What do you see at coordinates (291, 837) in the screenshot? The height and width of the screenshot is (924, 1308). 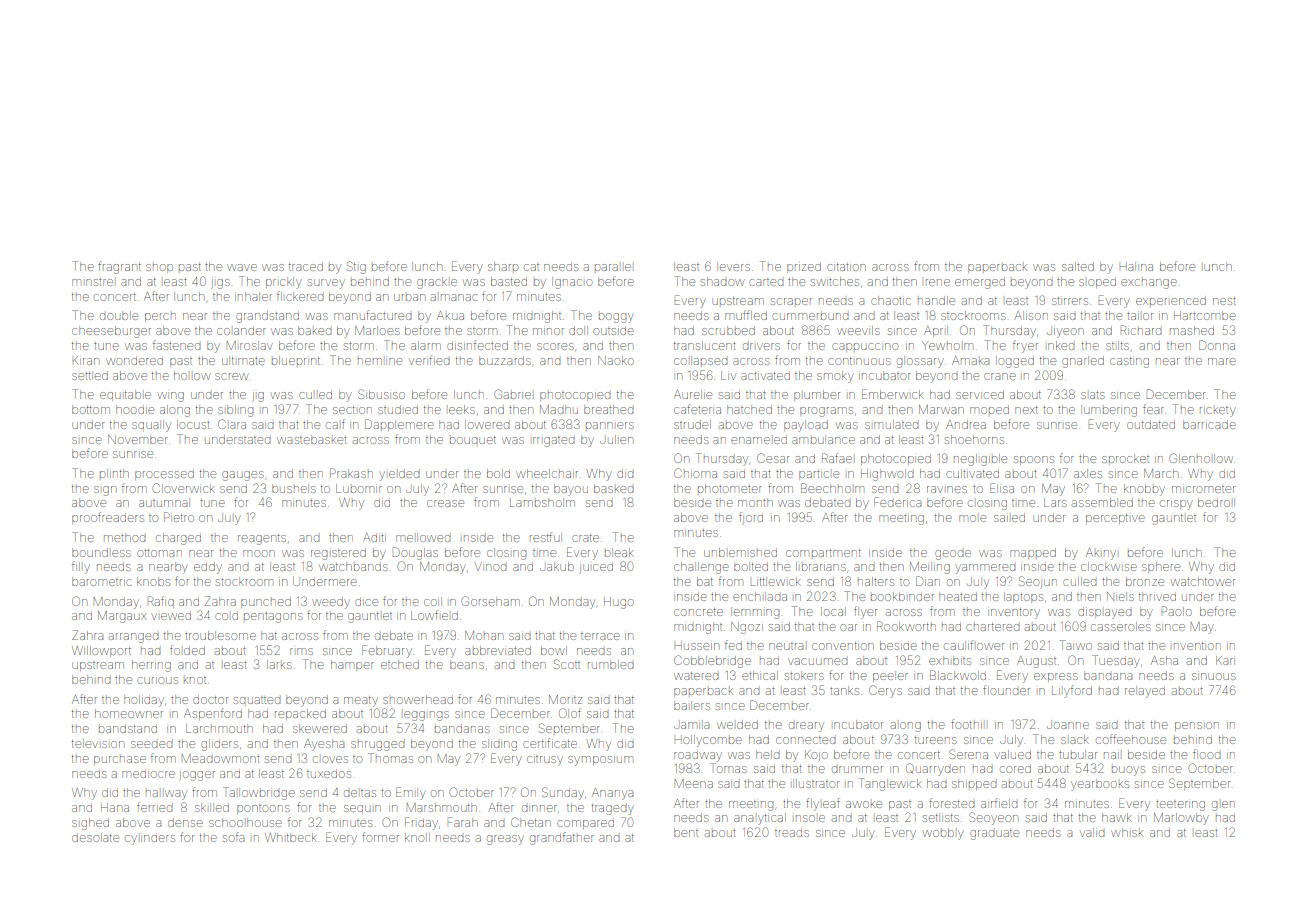 I see `Whitbeck` at bounding box center [291, 837].
